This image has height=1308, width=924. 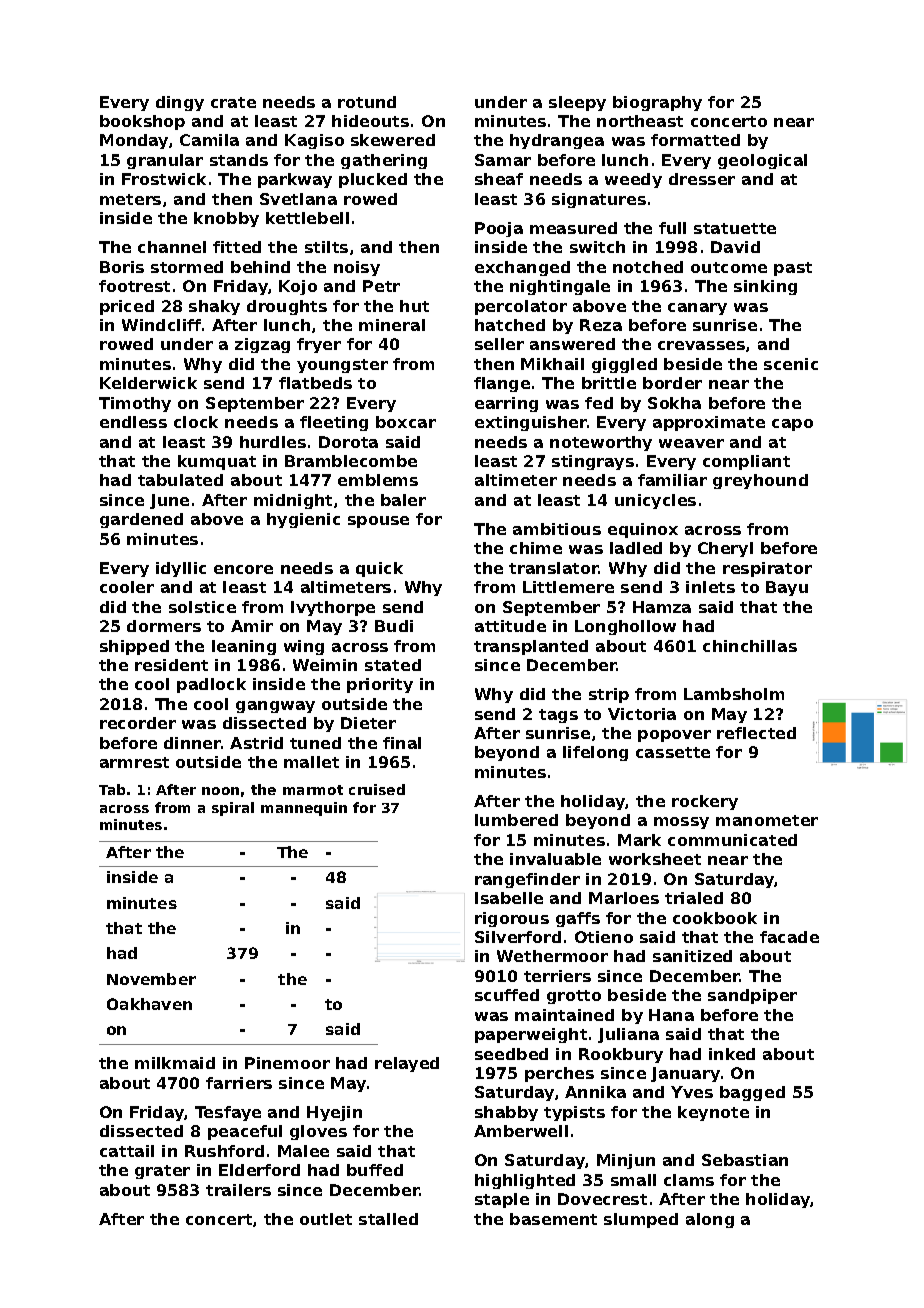 I want to click on crate, so click(x=233, y=102).
